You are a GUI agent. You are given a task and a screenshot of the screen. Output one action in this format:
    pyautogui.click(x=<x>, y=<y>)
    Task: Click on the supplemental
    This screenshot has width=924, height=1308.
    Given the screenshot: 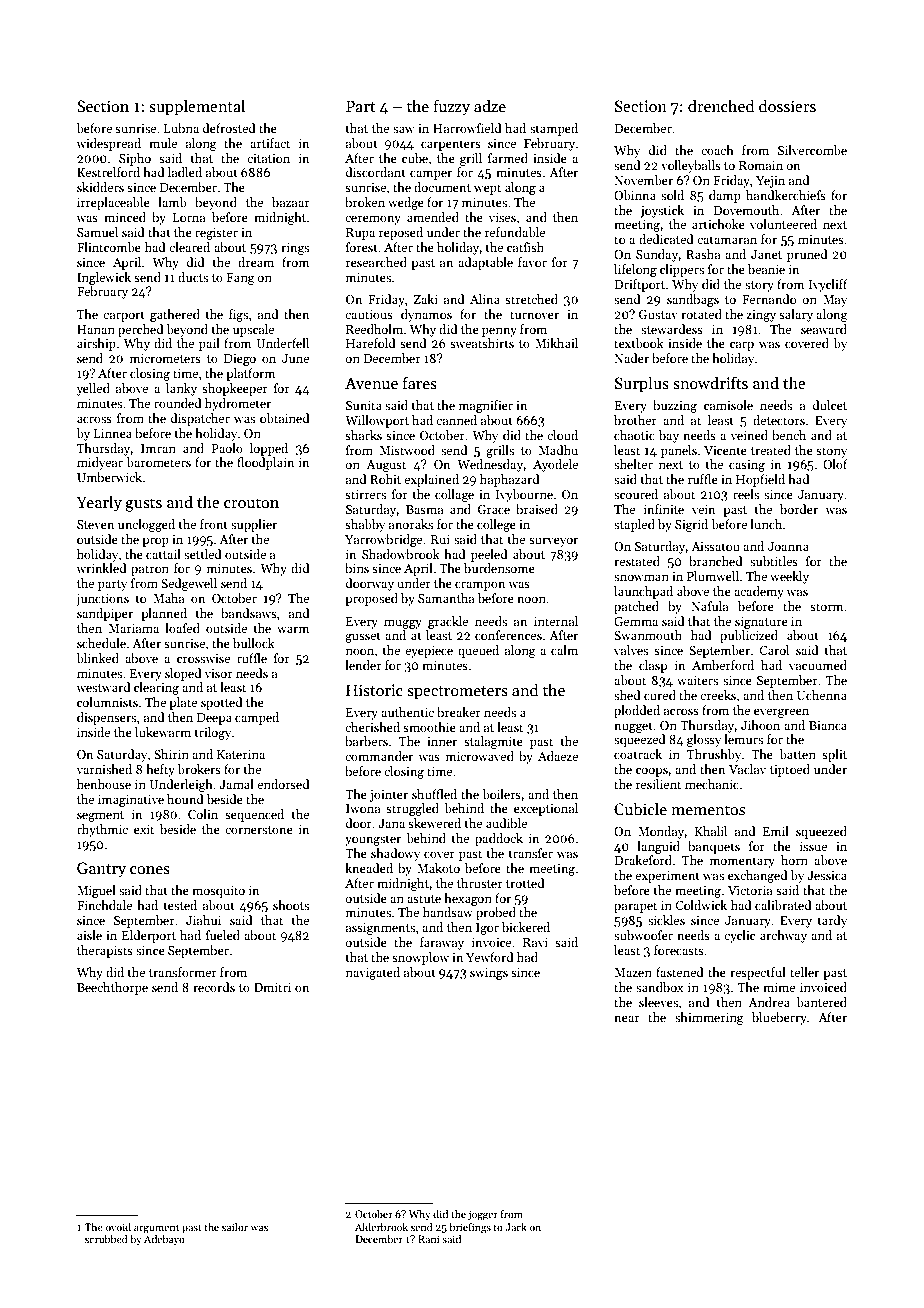 What is the action you would take?
    pyautogui.click(x=197, y=107)
